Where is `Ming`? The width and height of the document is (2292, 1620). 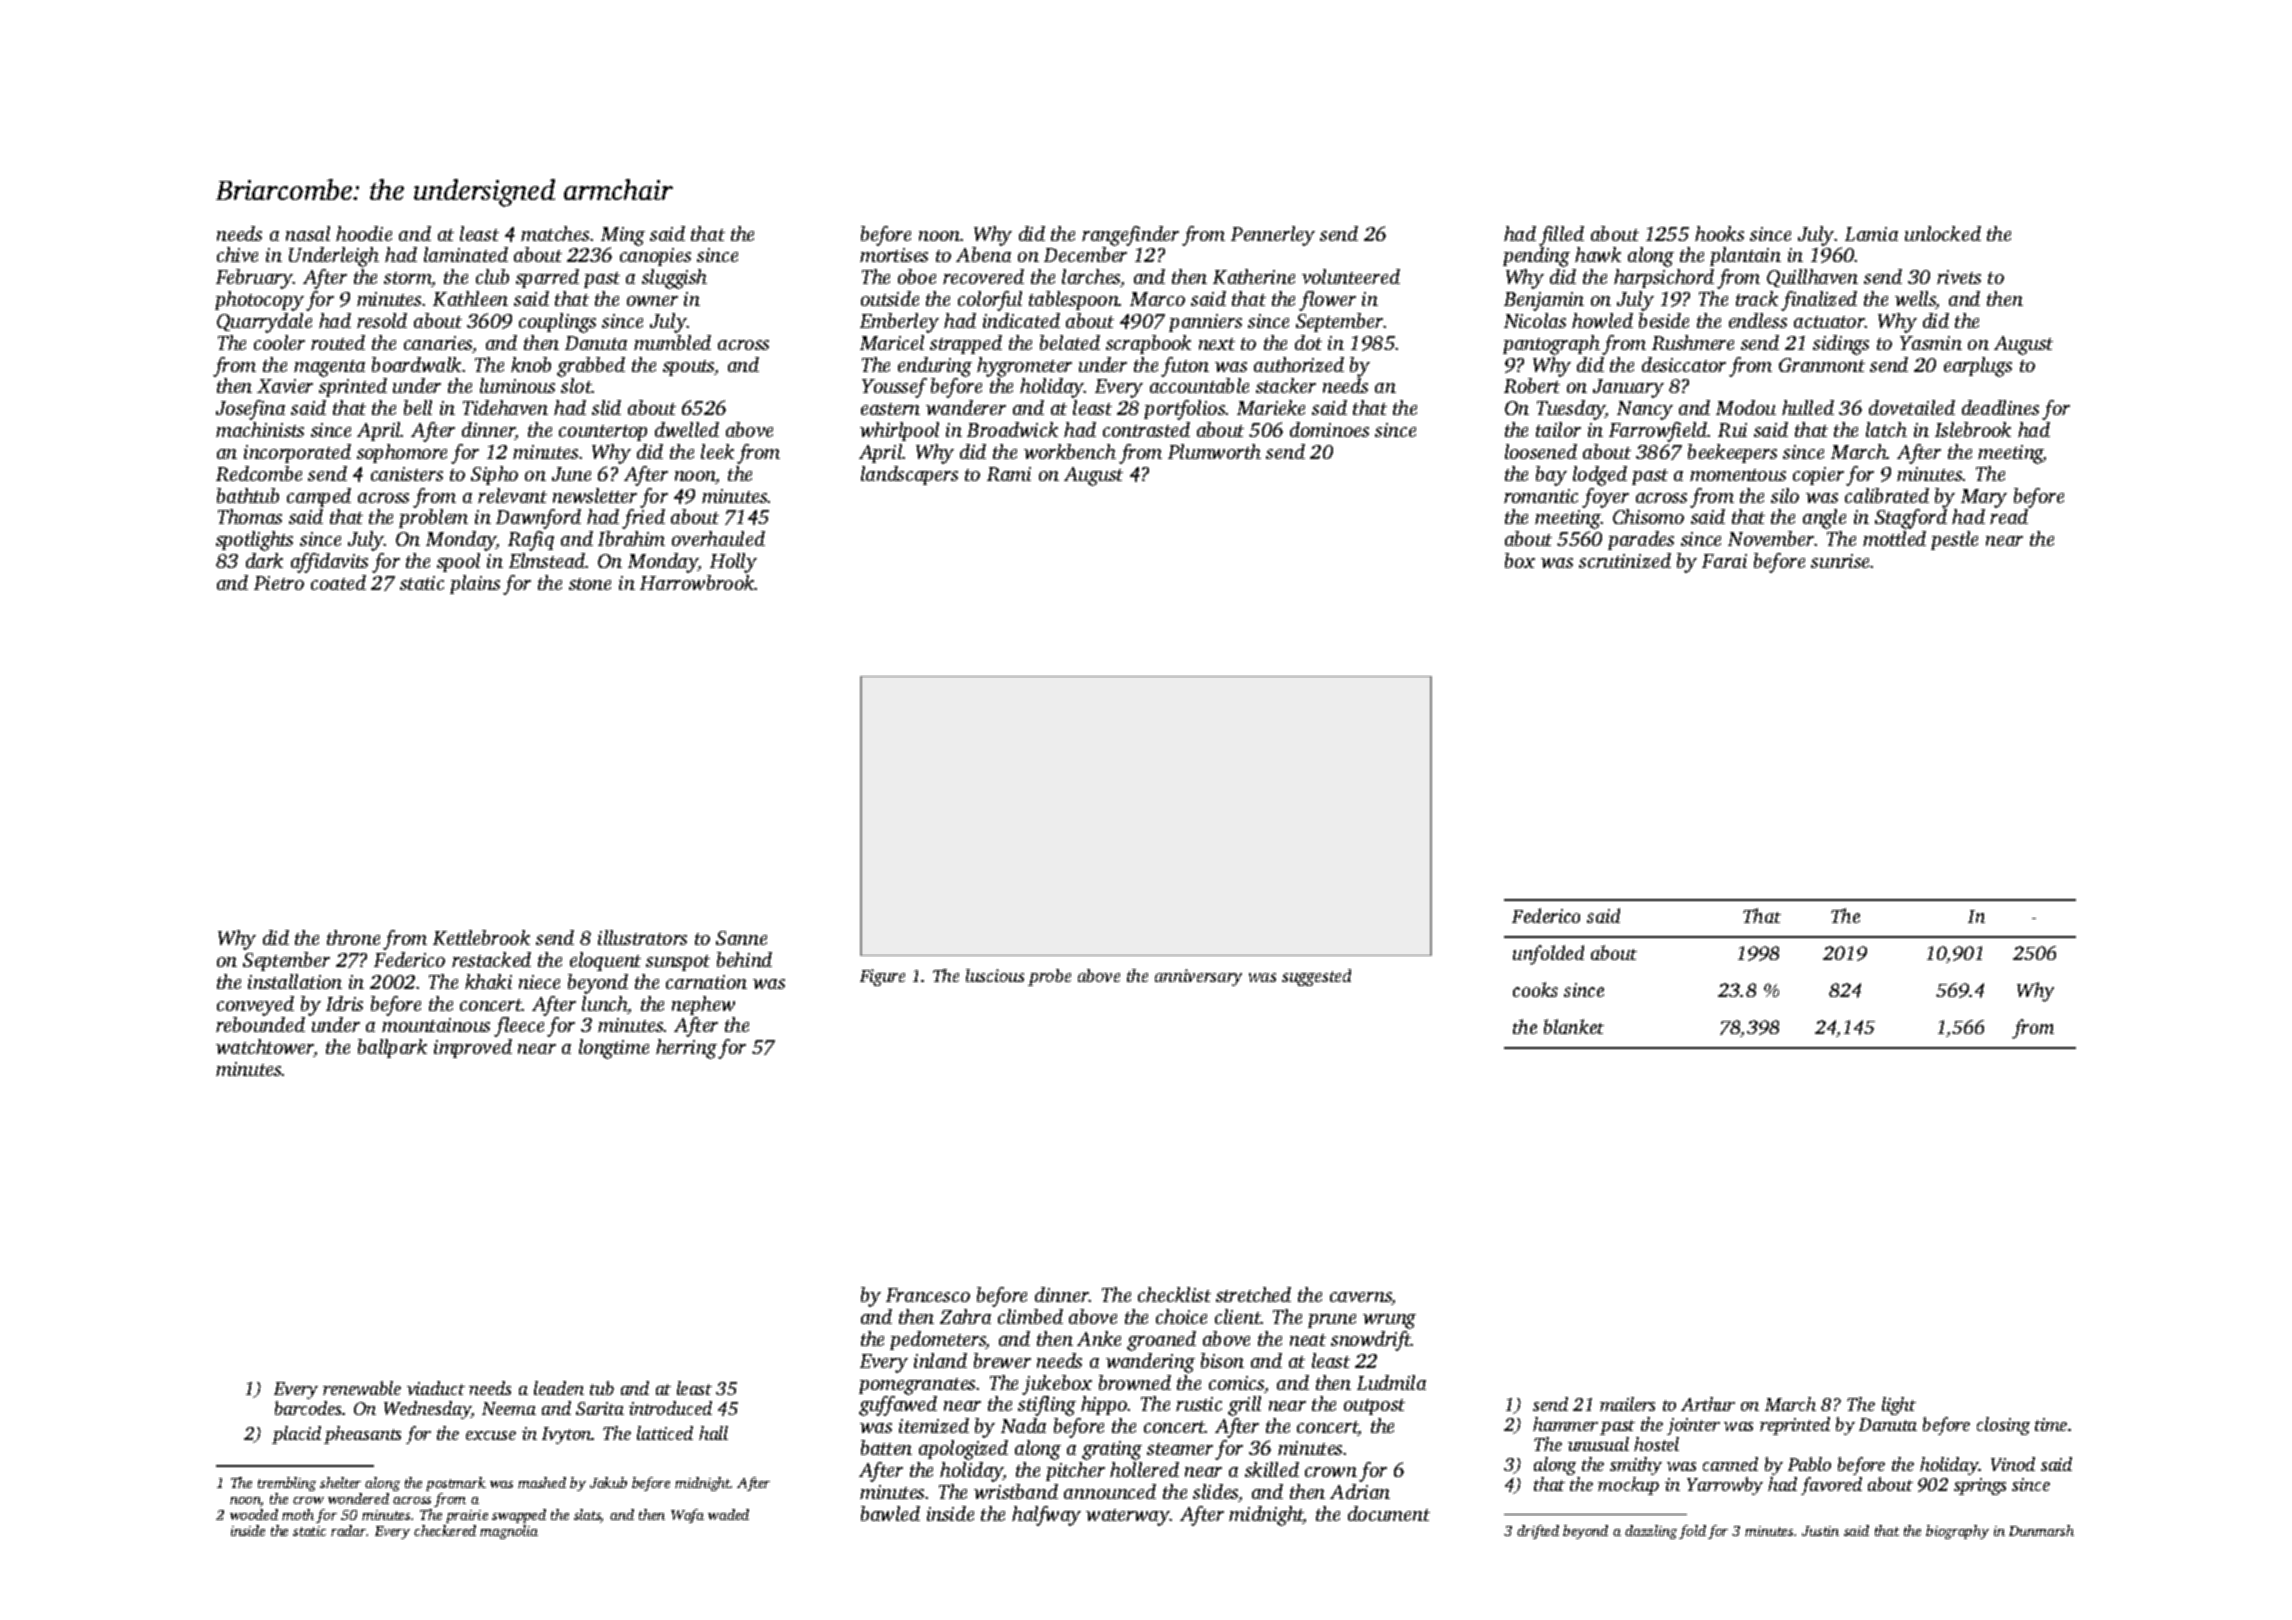 Ming is located at coordinates (623, 236).
